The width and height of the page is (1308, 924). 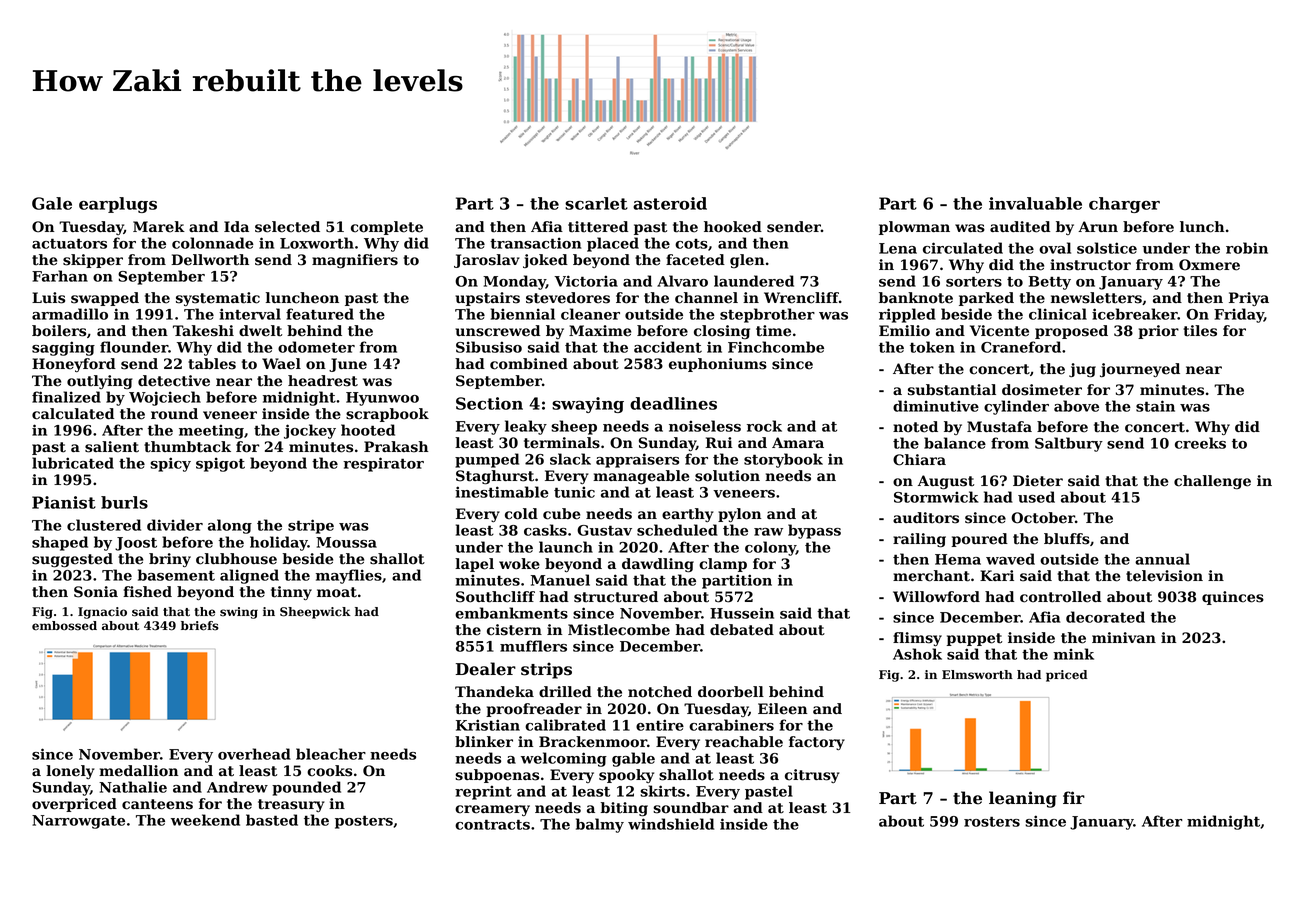 I want to click on scarlet, so click(x=596, y=203).
